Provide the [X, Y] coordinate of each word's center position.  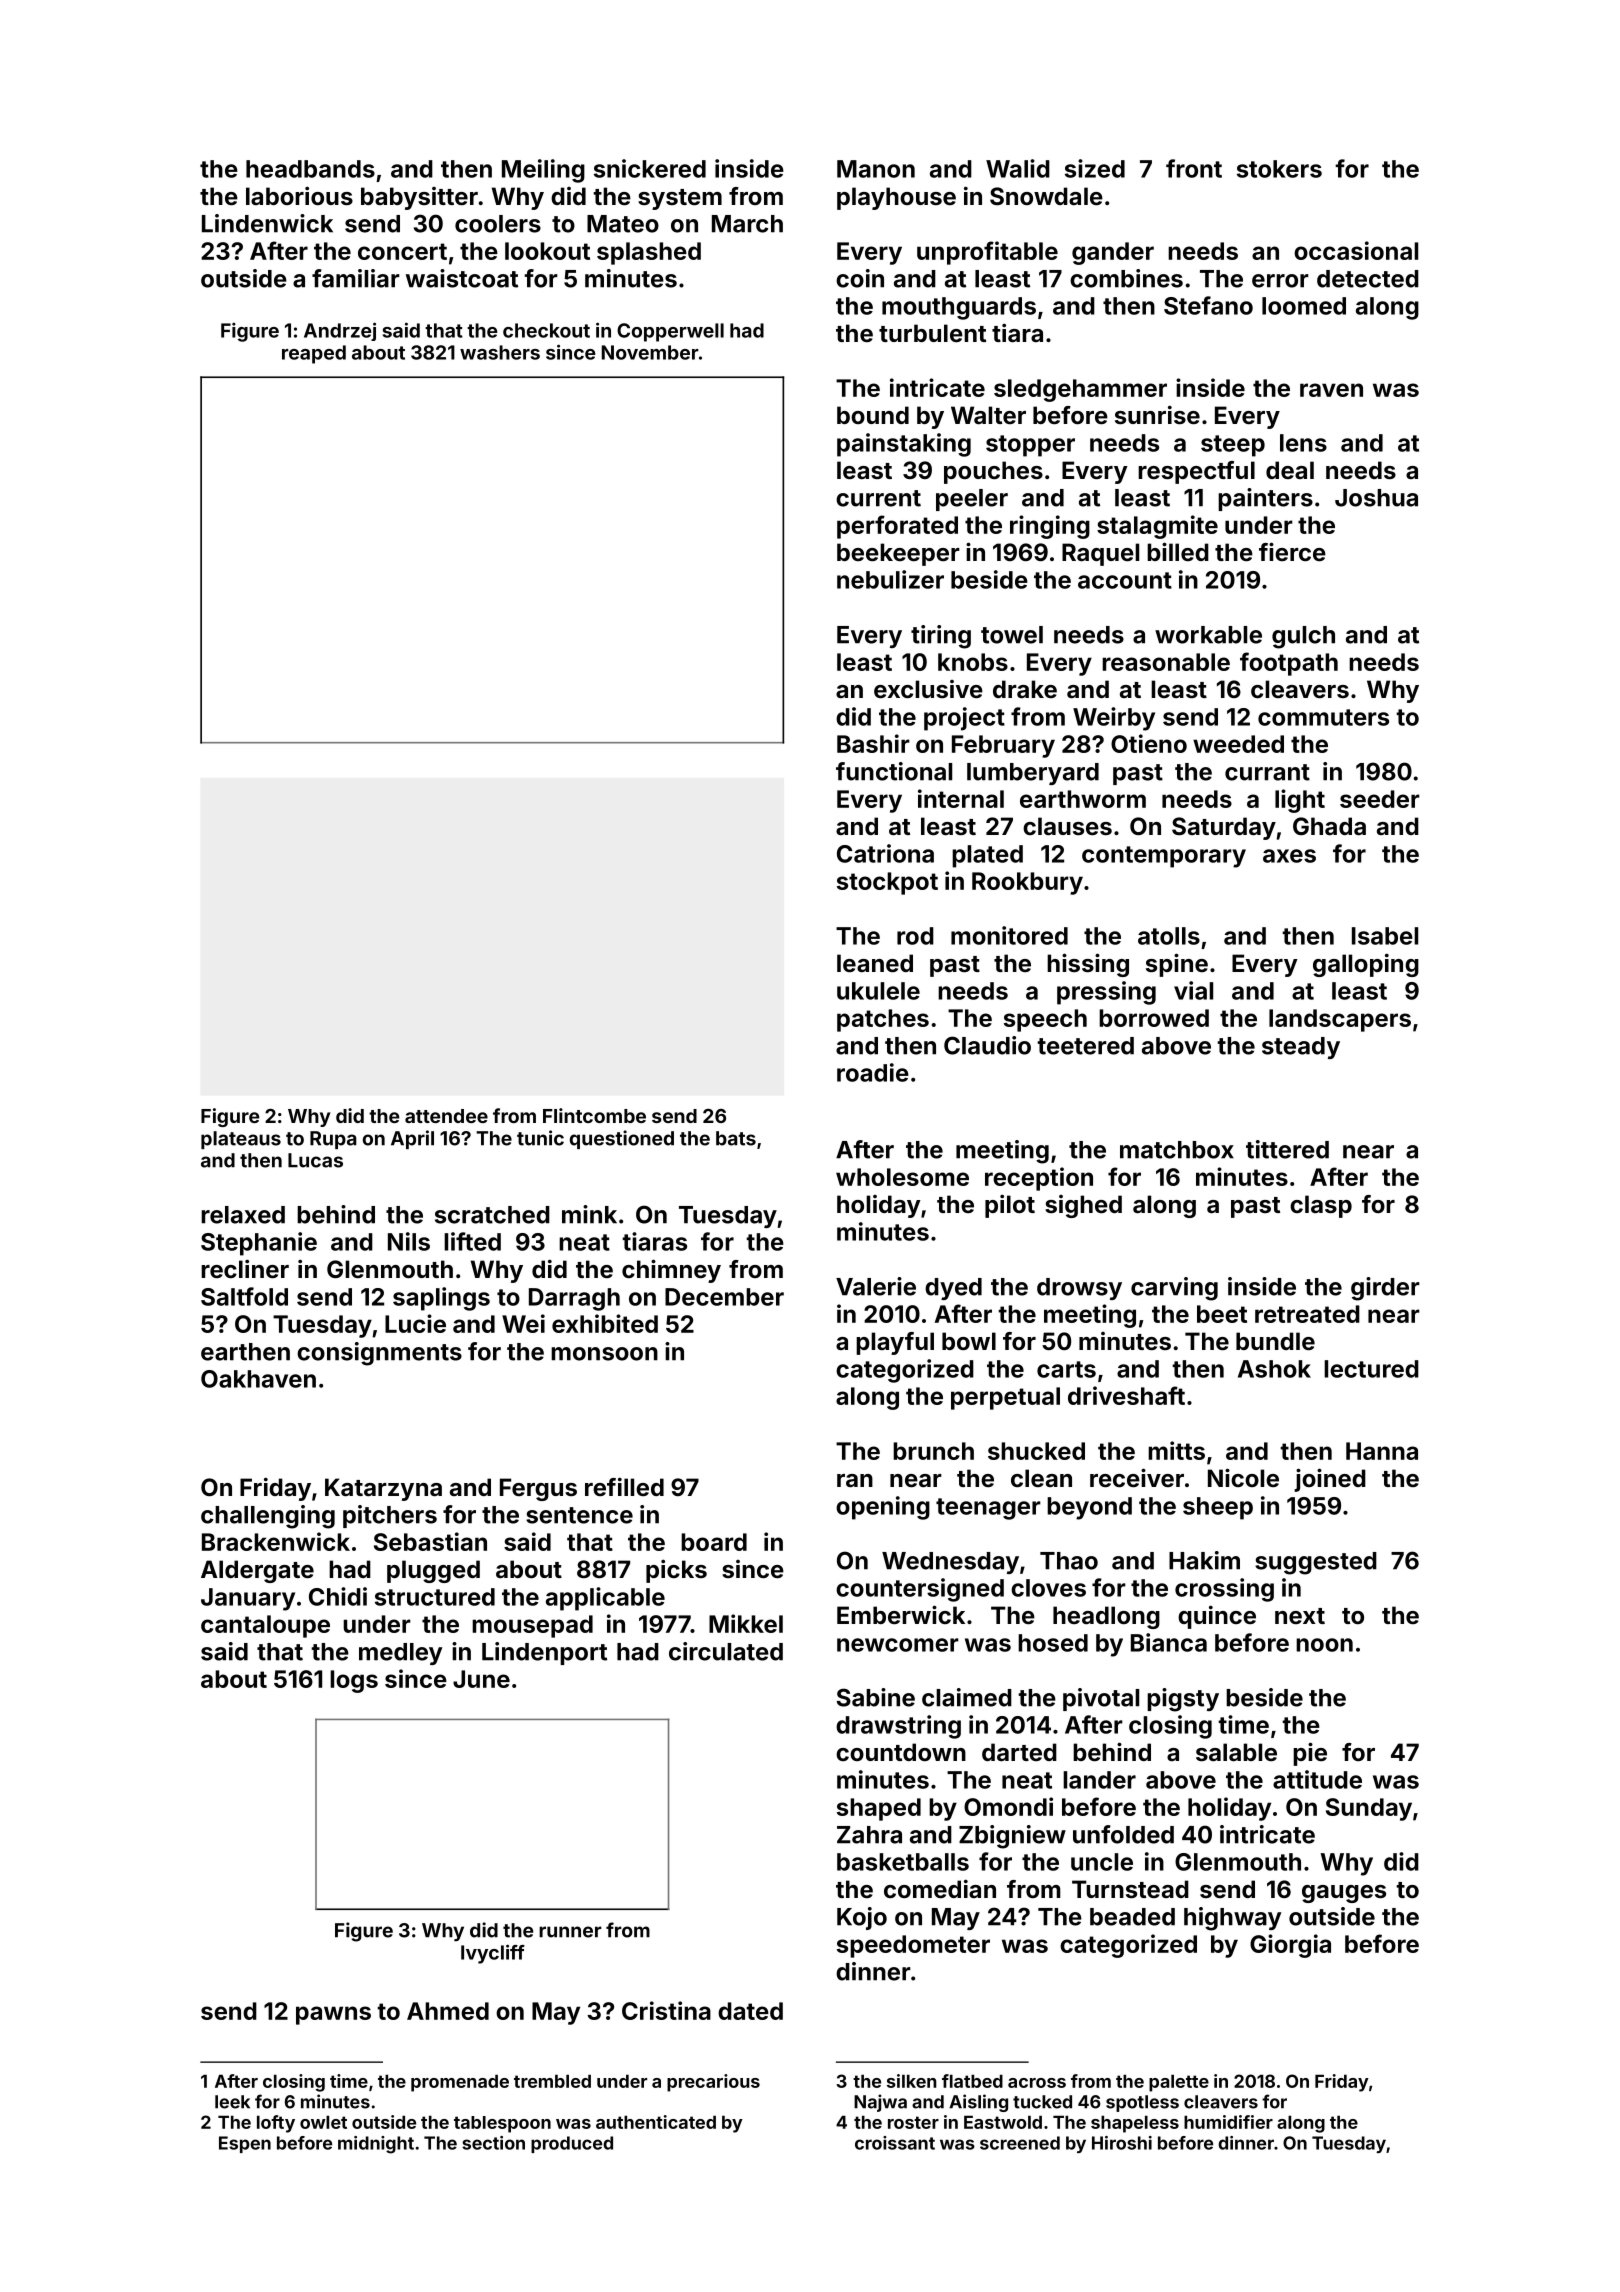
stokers [1279, 169]
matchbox [1177, 1150]
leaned [875, 963]
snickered [650, 168]
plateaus [241, 1140]
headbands [310, 169]
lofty [276, 2124]
